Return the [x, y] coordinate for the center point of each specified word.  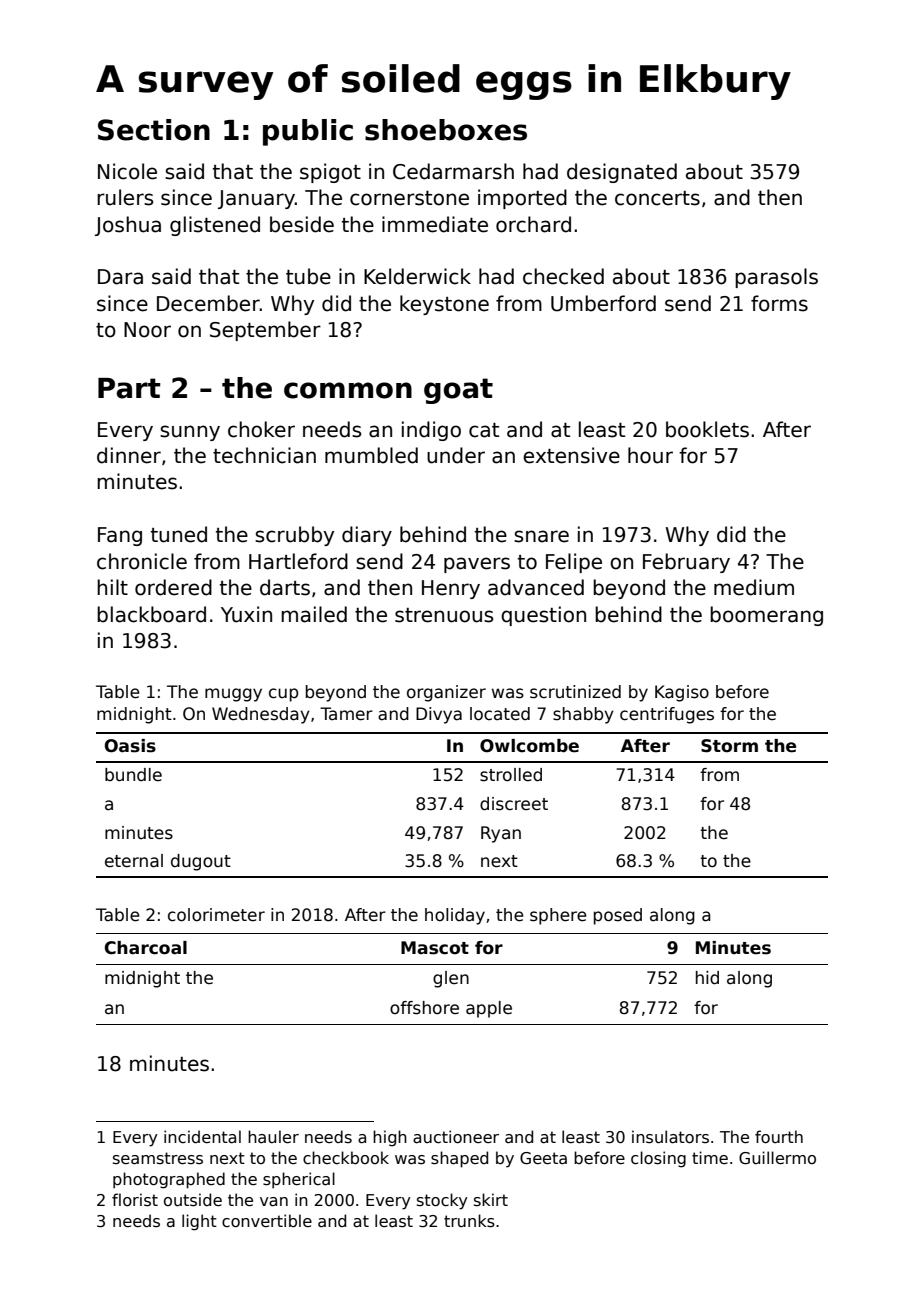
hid [707, 978]
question [543, 616]
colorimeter [216, 915]
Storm [729, 746]
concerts [657, 198]
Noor [147, 330]
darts [285, 587]
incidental [202, 1137]
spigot [330, 173]
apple [489, 1009]
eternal [134, 861]
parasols [776, 278]
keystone [444, 305]
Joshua [128, 226]
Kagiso [682, 693]
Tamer [346, 714]
